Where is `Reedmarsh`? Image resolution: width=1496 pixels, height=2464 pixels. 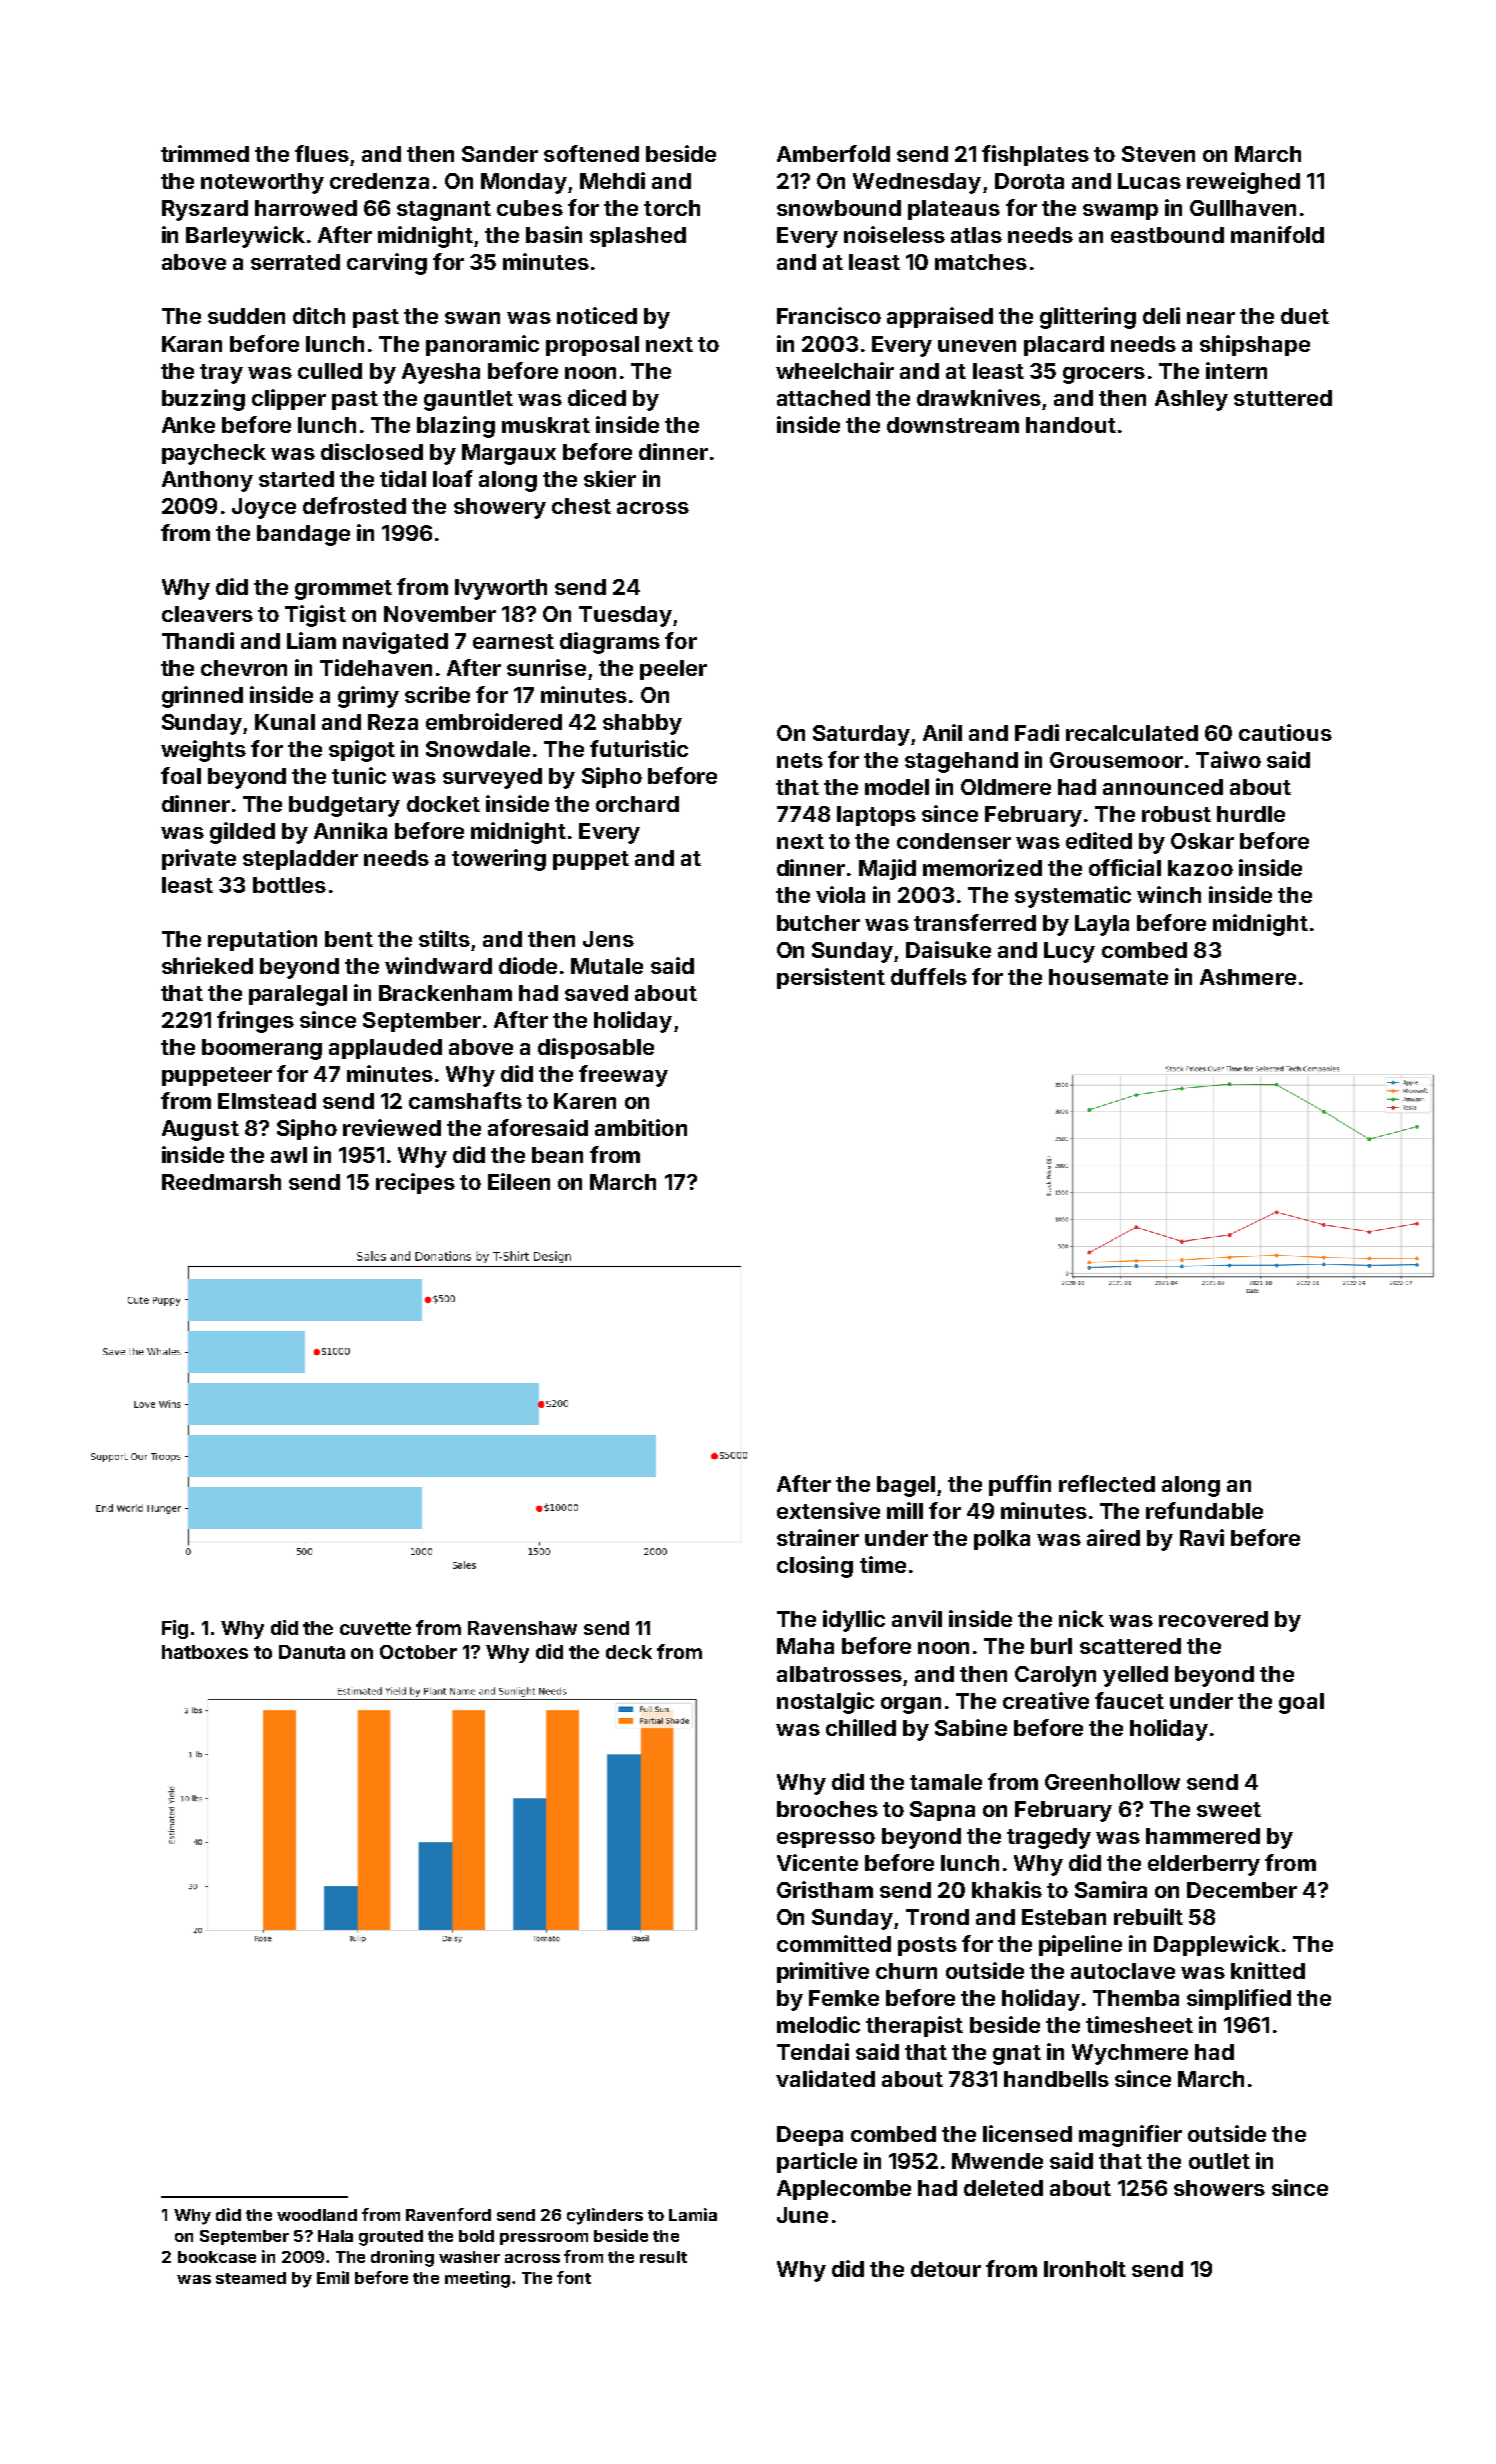 Reedmarsh is located at coordinates (221, 1182).
